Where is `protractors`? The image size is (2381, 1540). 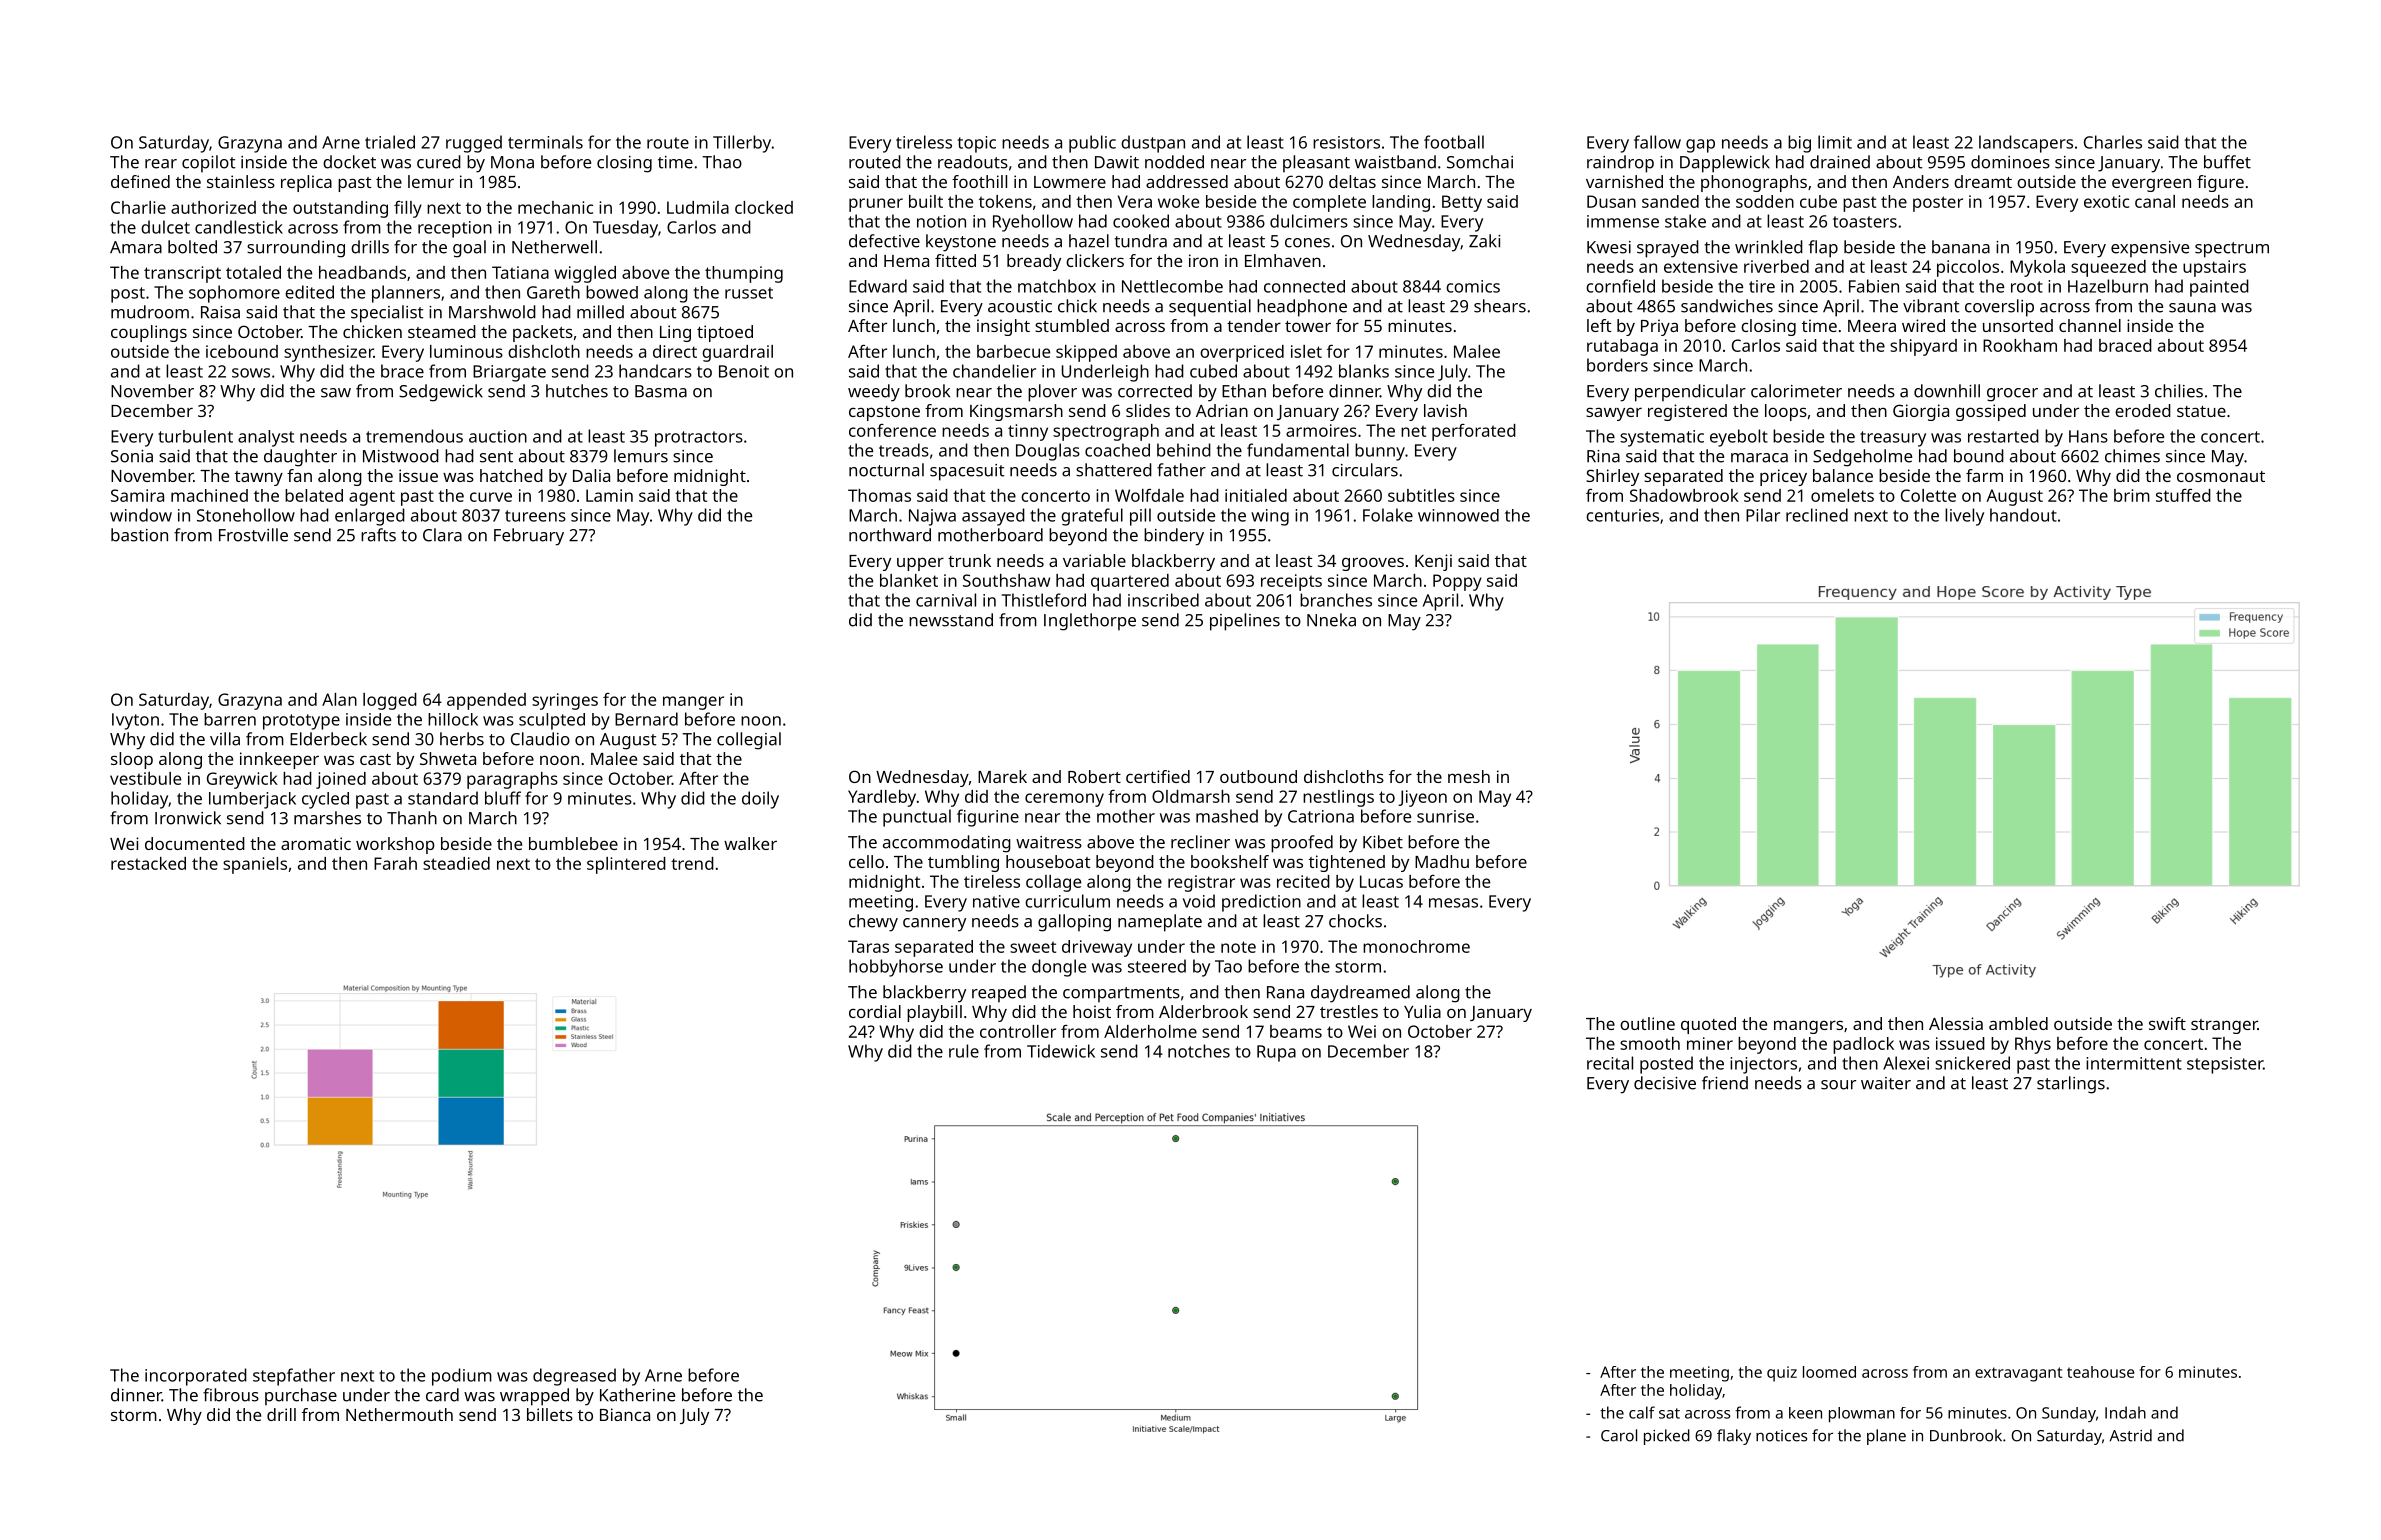
protractors is located at coordinates (699, 439).
